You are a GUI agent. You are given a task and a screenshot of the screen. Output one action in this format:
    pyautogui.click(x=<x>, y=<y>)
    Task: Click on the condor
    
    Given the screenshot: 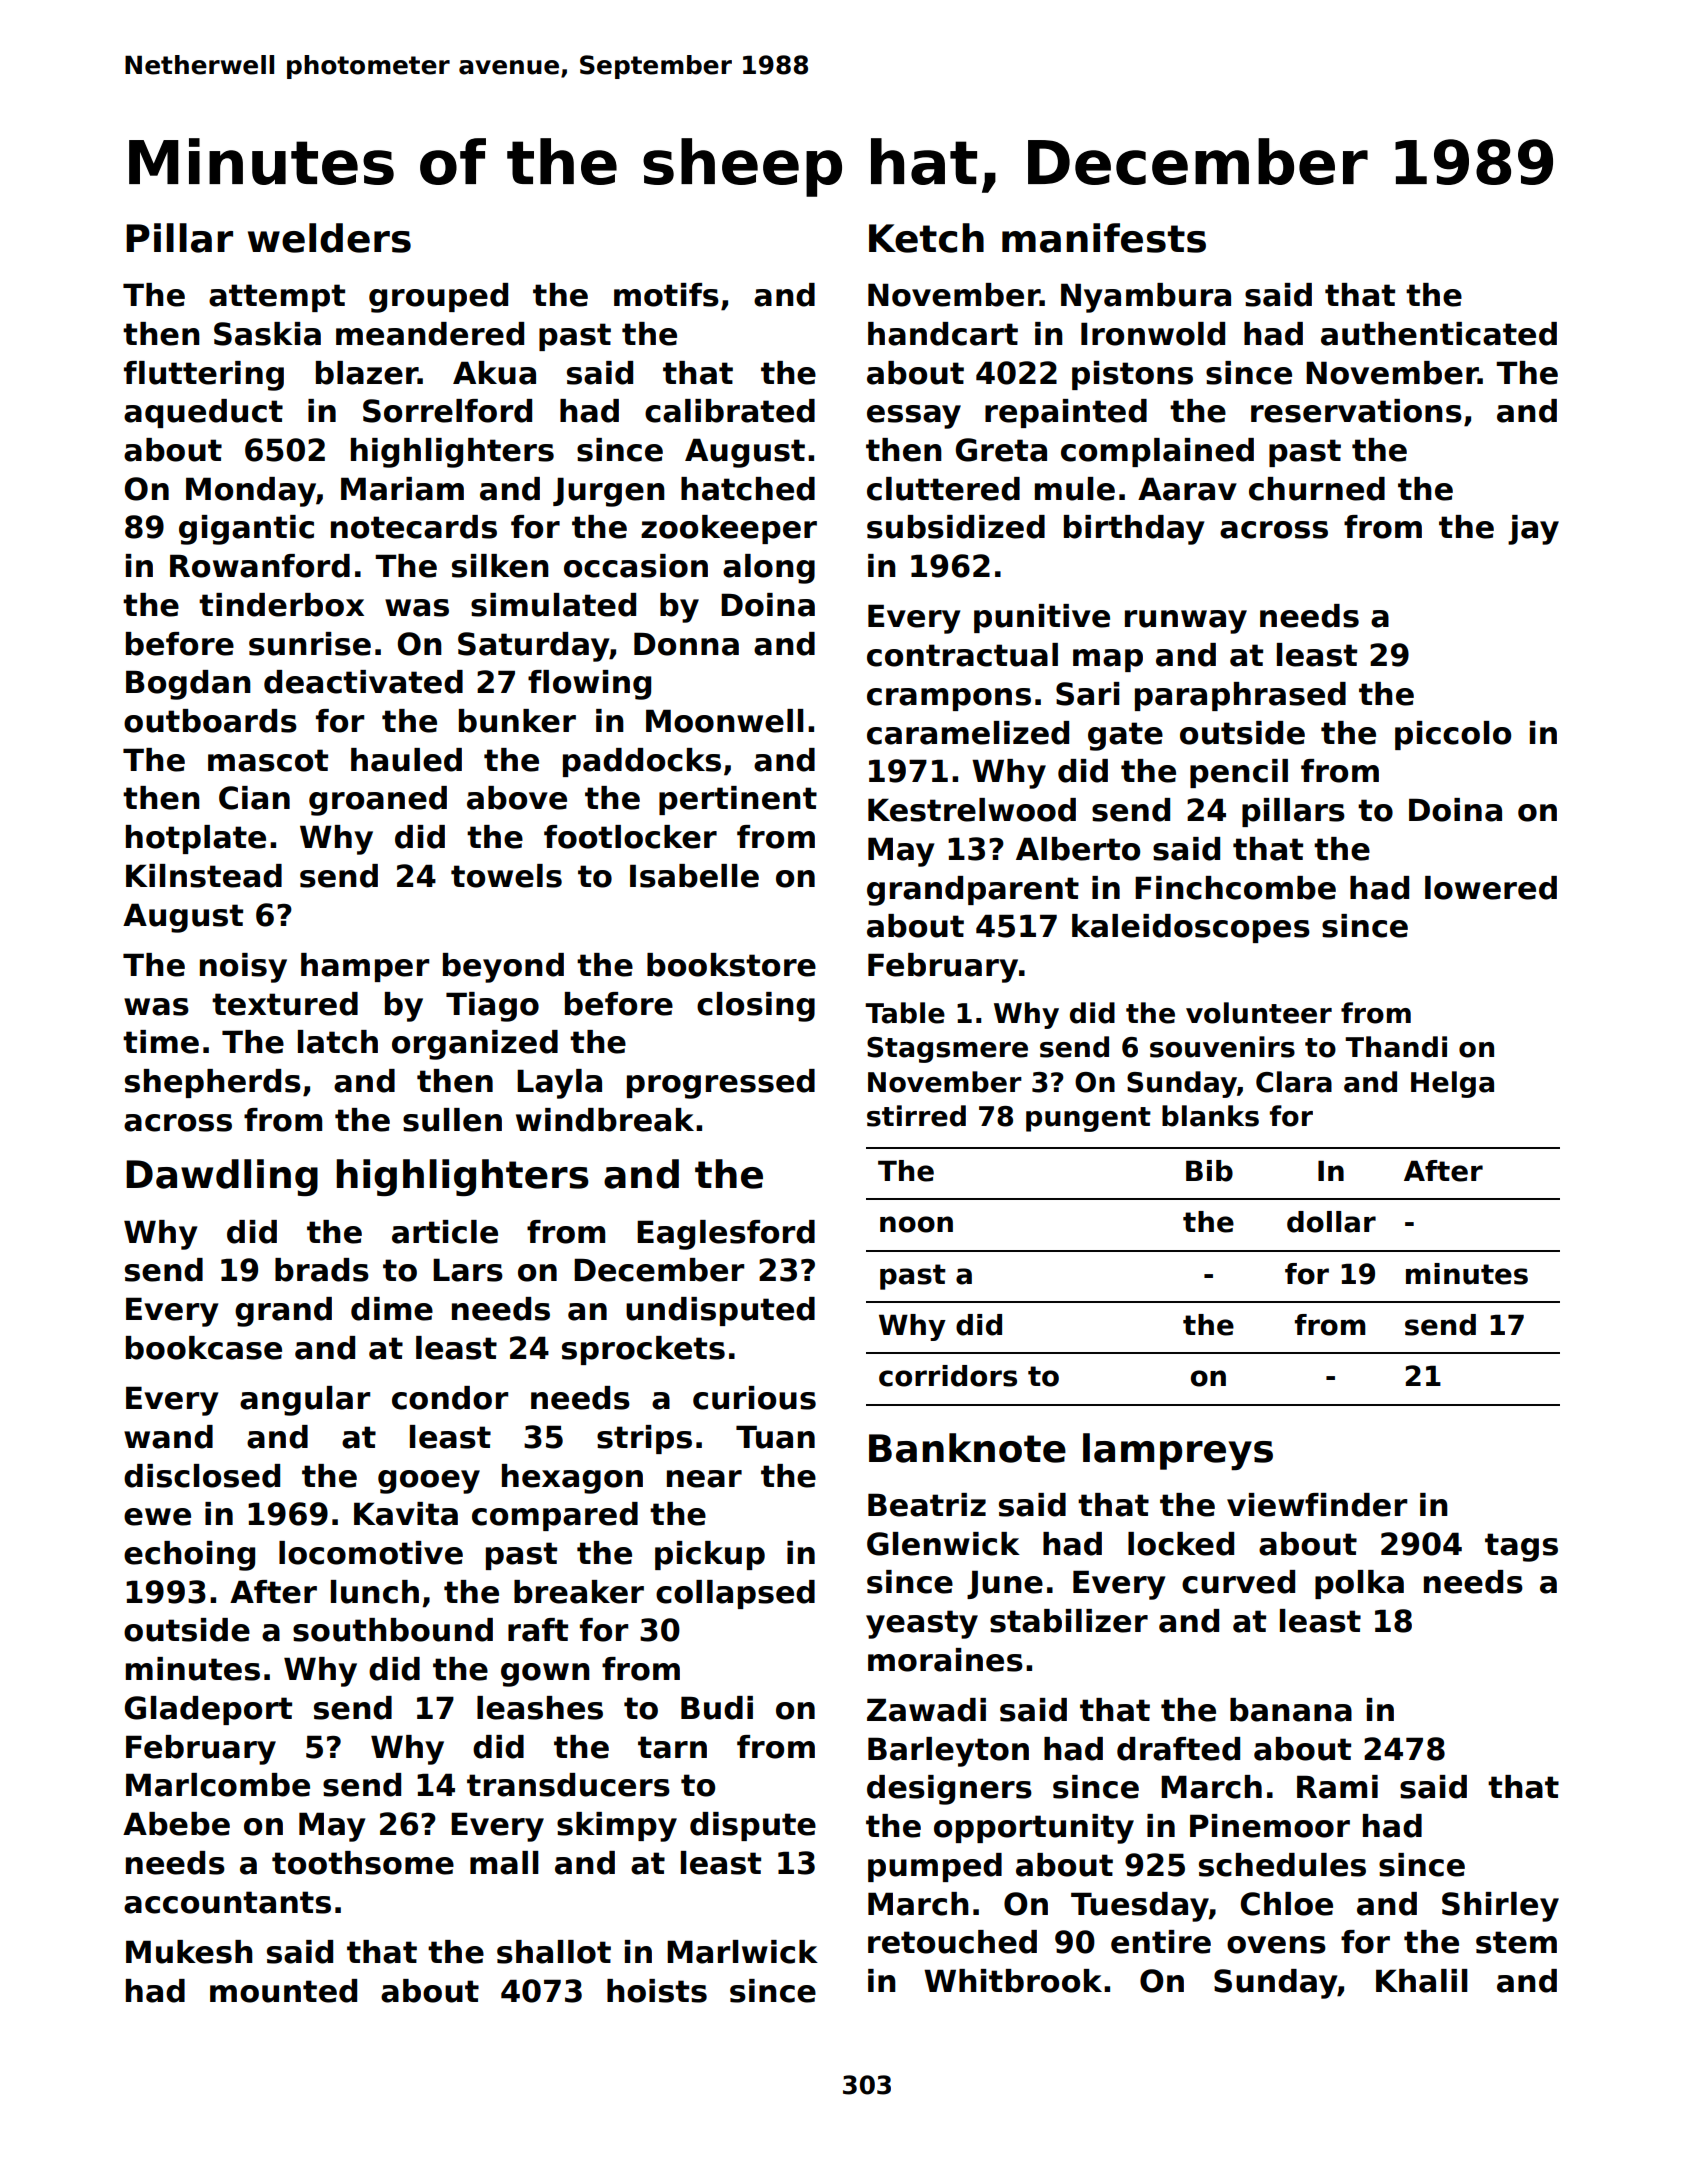 What is the action you would take?
    pyautogui.click(x=450, y=1398)
